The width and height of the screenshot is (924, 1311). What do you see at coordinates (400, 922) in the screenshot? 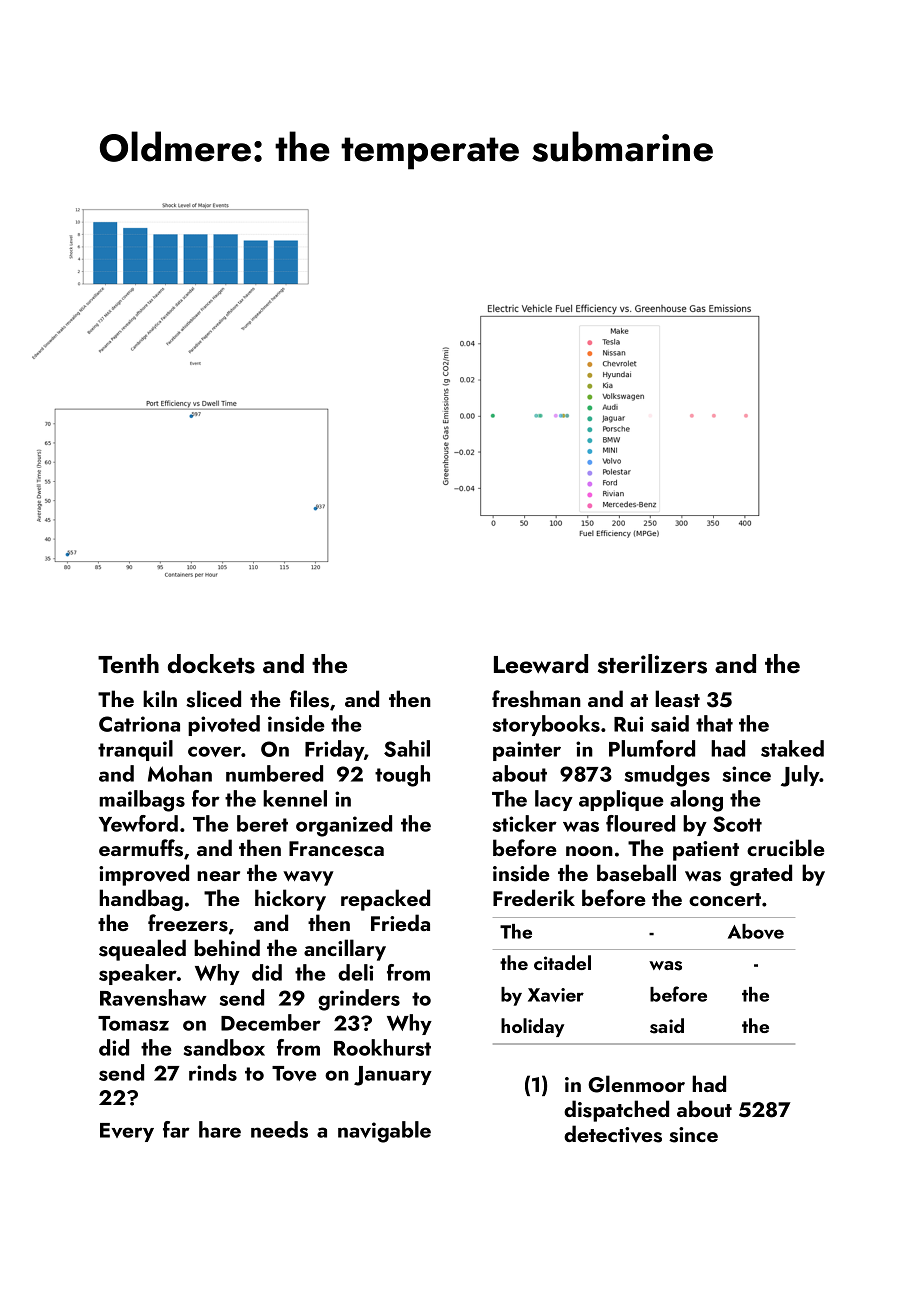
I see `Frieda` at bounding box center [400, 922].
